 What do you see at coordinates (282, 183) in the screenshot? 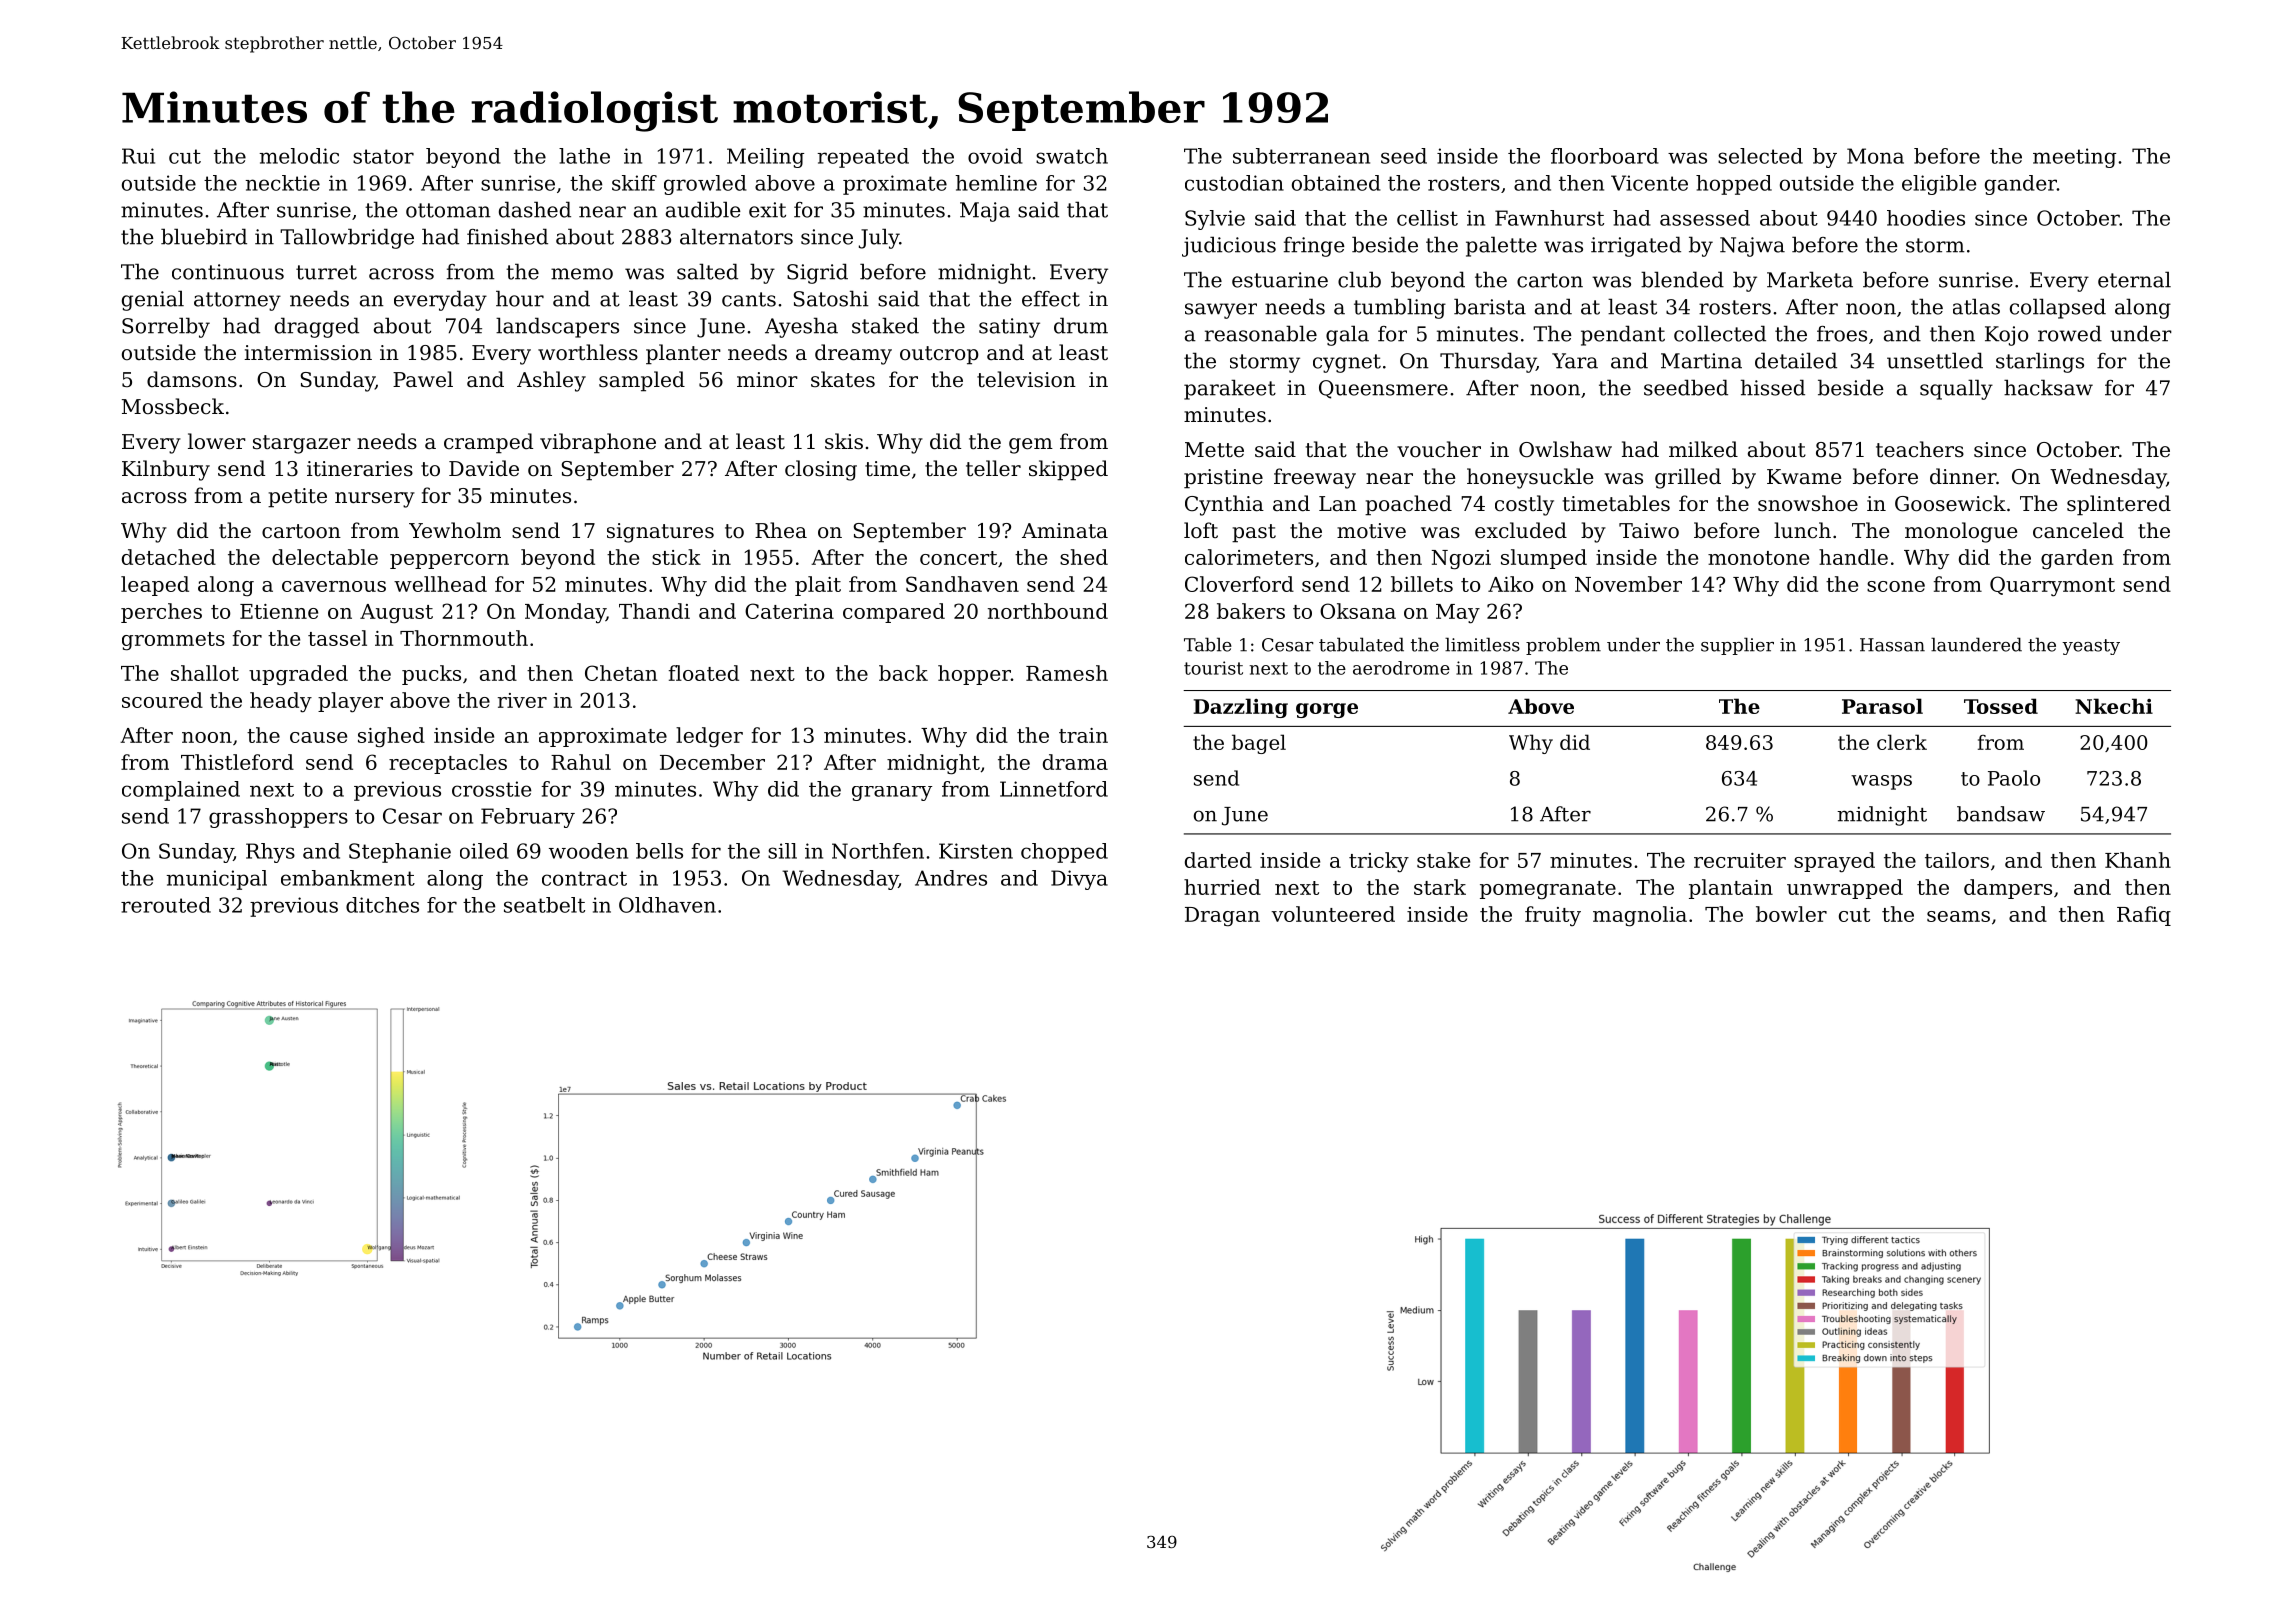
I see `necktie` at bounding box center [282, 183].
